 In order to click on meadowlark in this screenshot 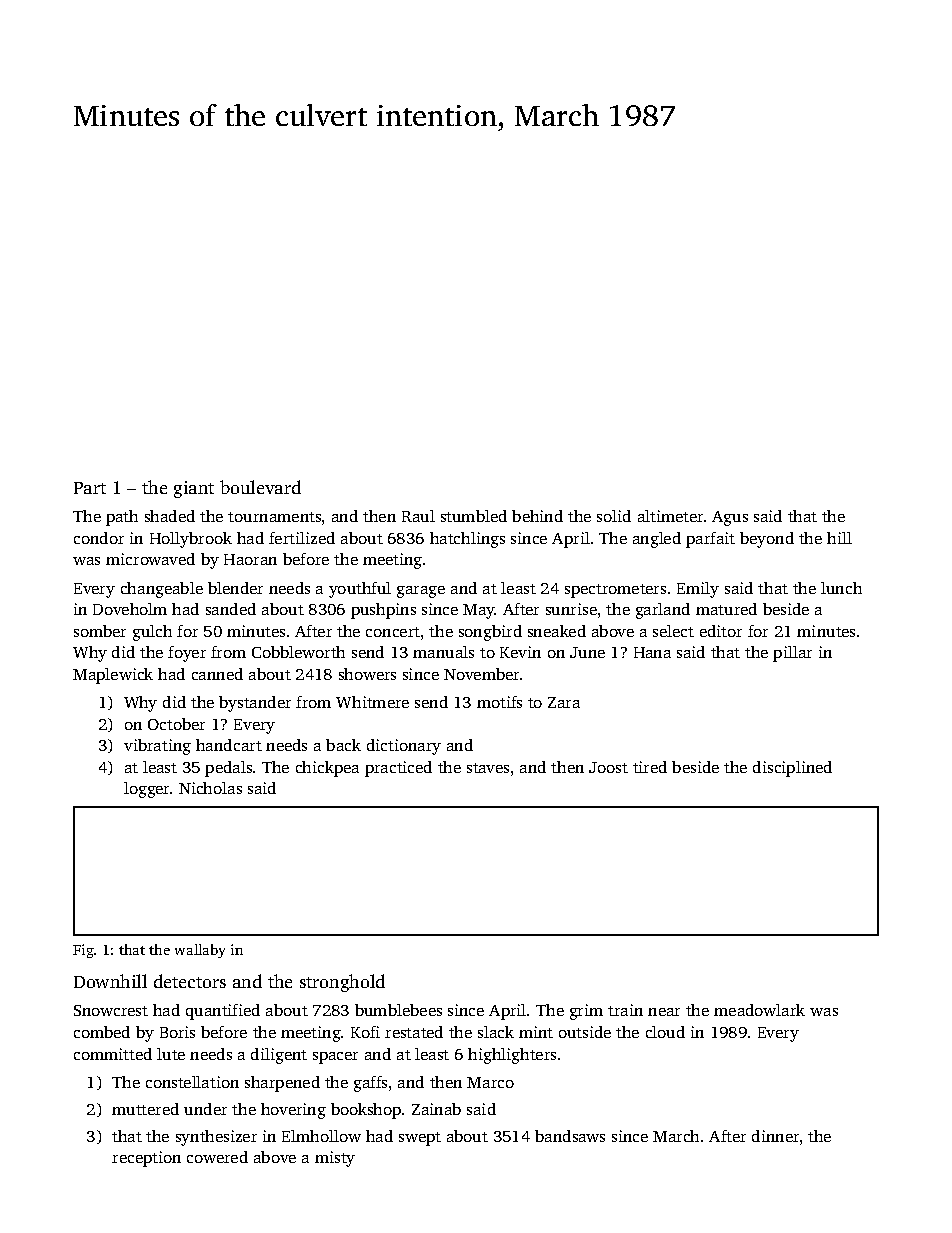, I will do `click(759, 1010)`.
